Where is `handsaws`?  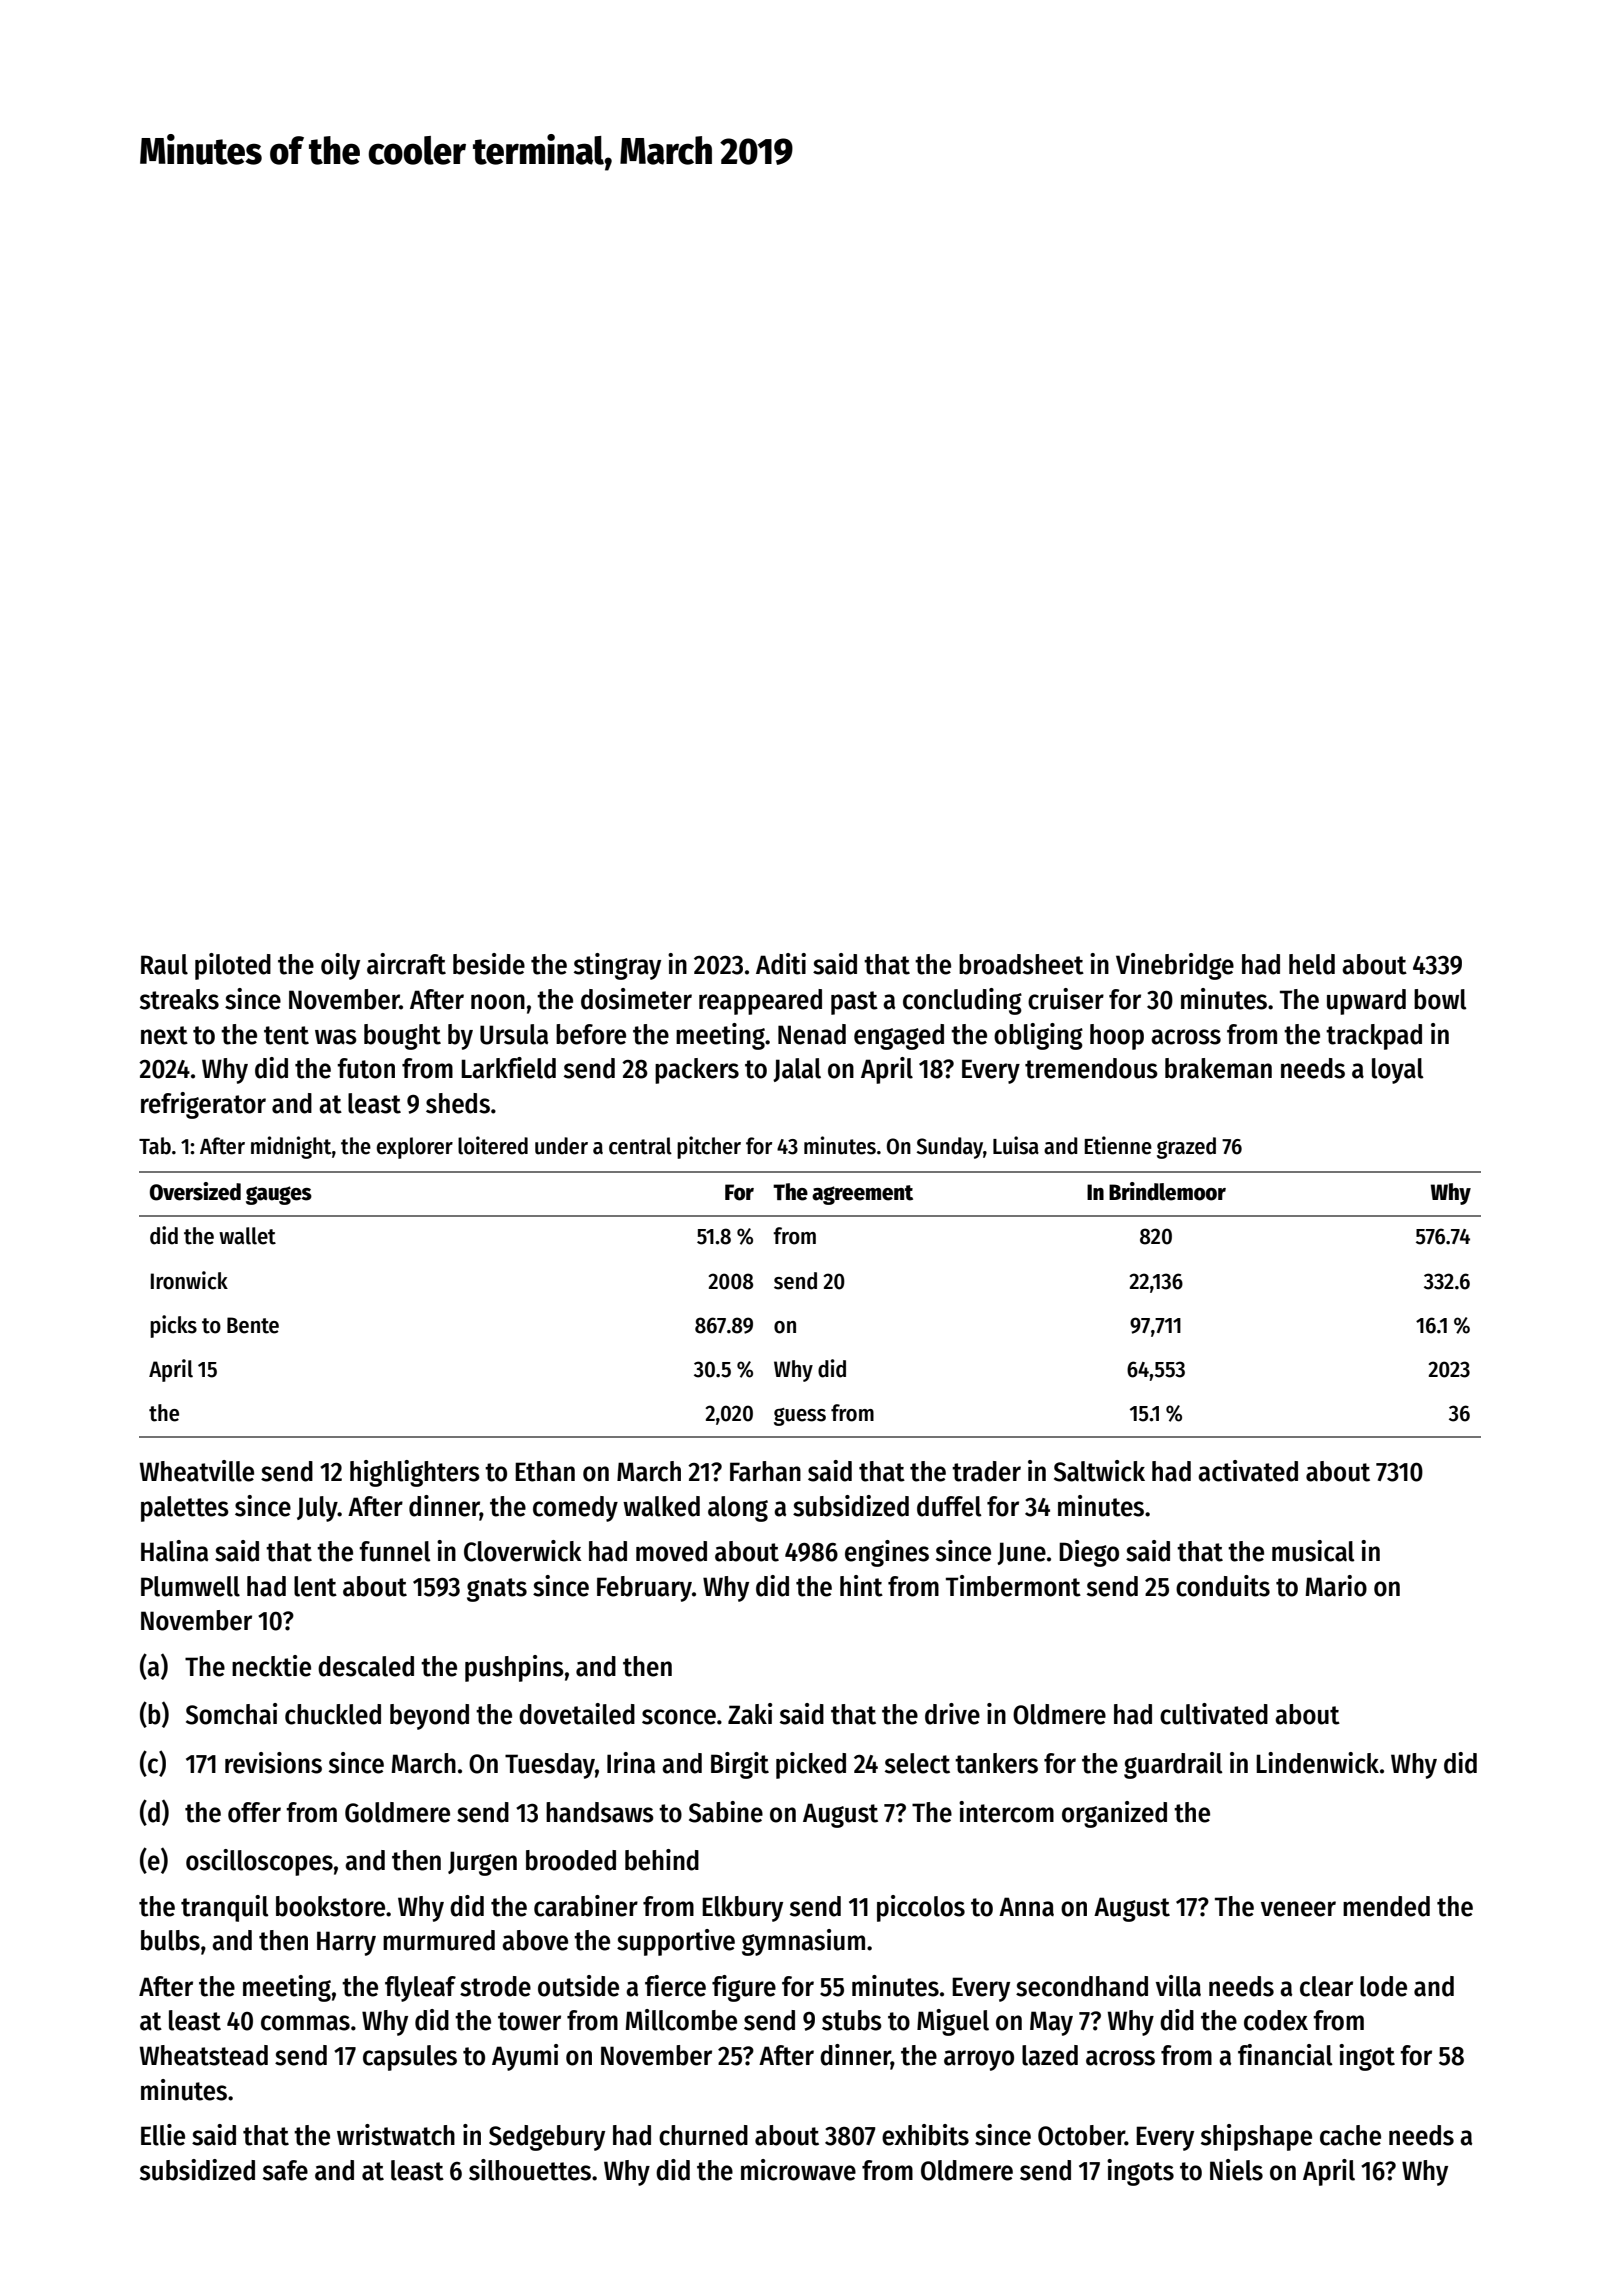
handsaws is located at coordinates (600, 1812).
